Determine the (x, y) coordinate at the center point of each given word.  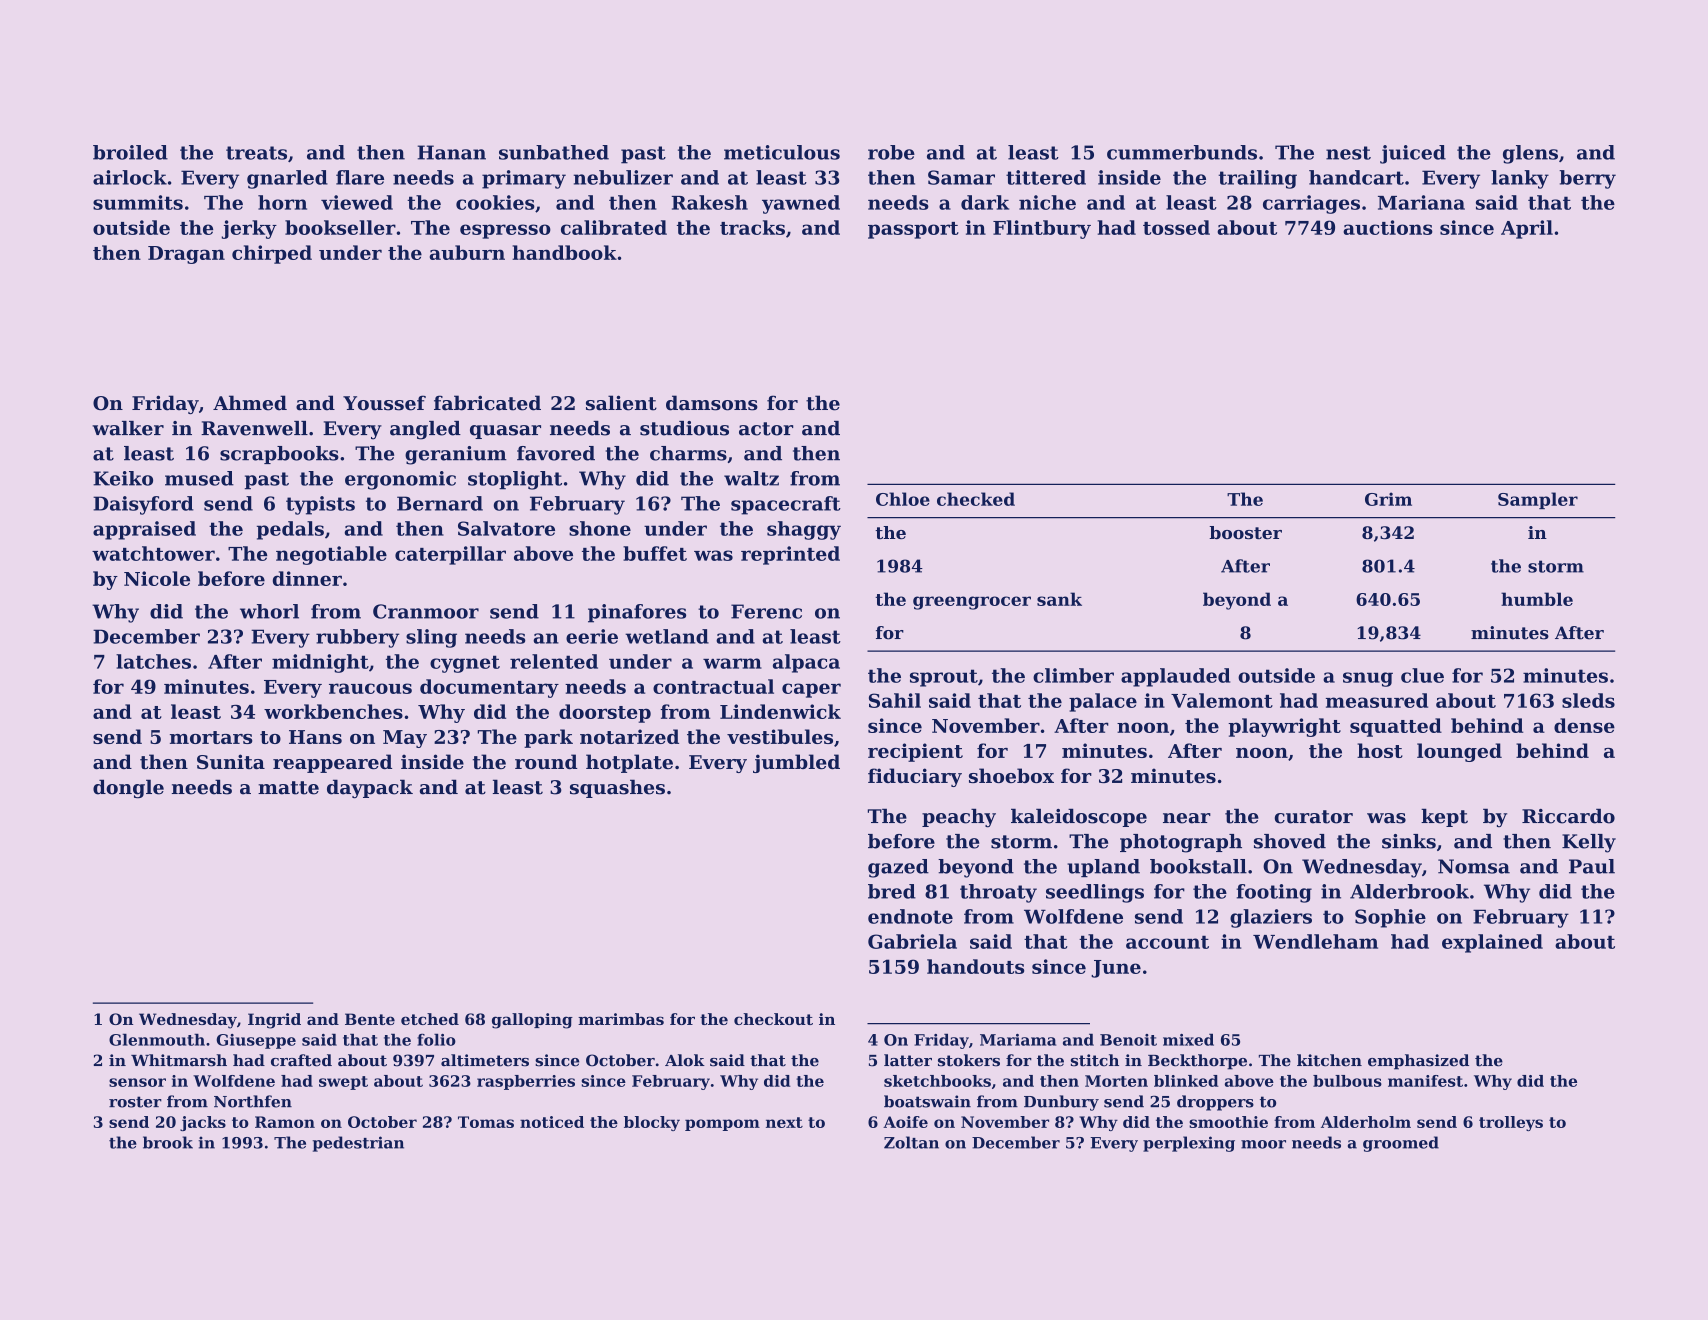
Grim (1388, 499)
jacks (203, 1123)
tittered (1046, 177)
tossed (1176, 227)
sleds (1588, 700)
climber (1073, 675)
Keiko (123, 478)
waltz (751, 478)
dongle (128, 789)
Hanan (451, 152)
